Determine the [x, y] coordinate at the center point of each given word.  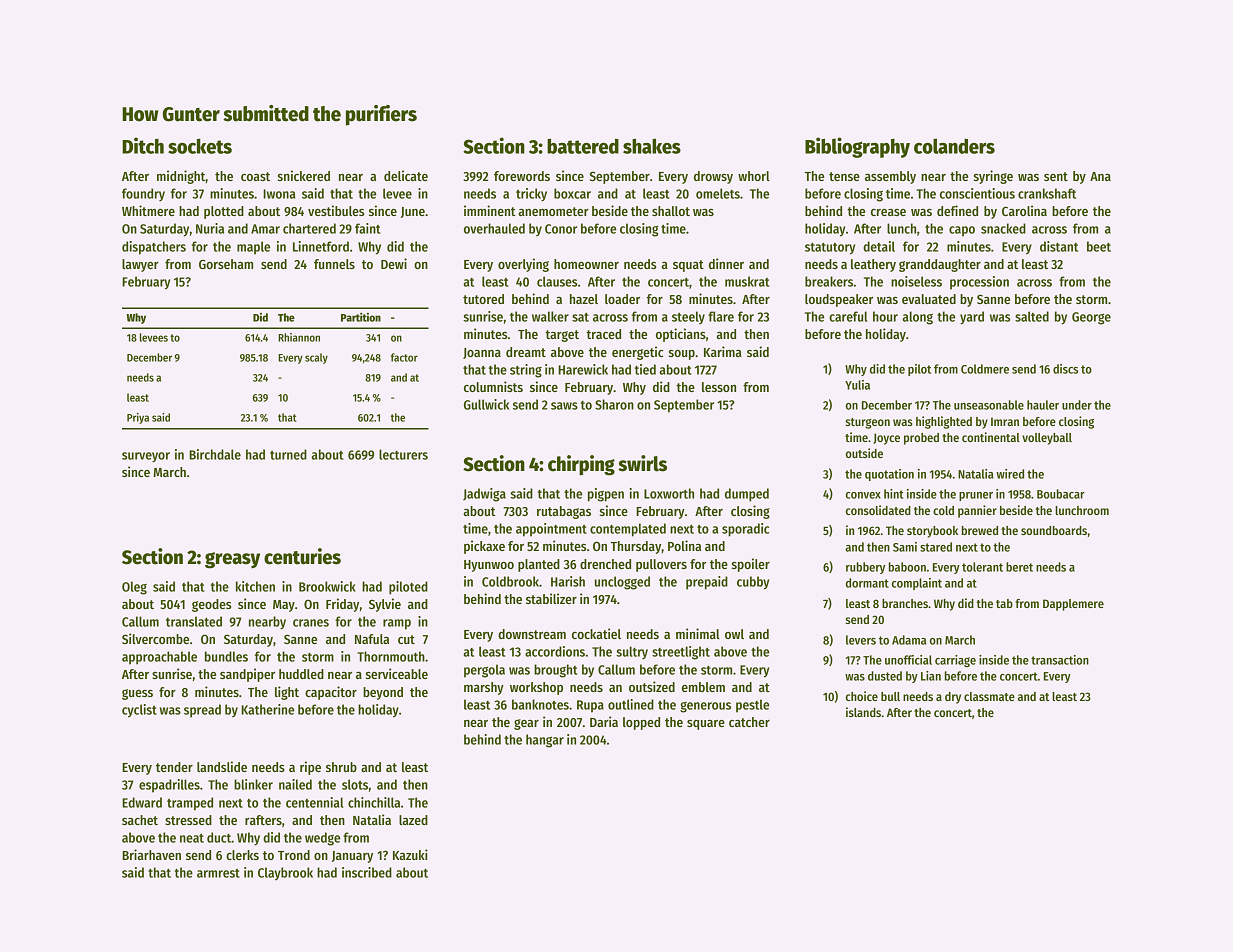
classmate [989, 696]
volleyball [1047, 439]
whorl [754, 176]
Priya [138, 418]
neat [192, 838]
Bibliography [857, 147]
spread [202, 711]
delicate [406, 175]
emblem [703, 687]
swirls [642, 463]
